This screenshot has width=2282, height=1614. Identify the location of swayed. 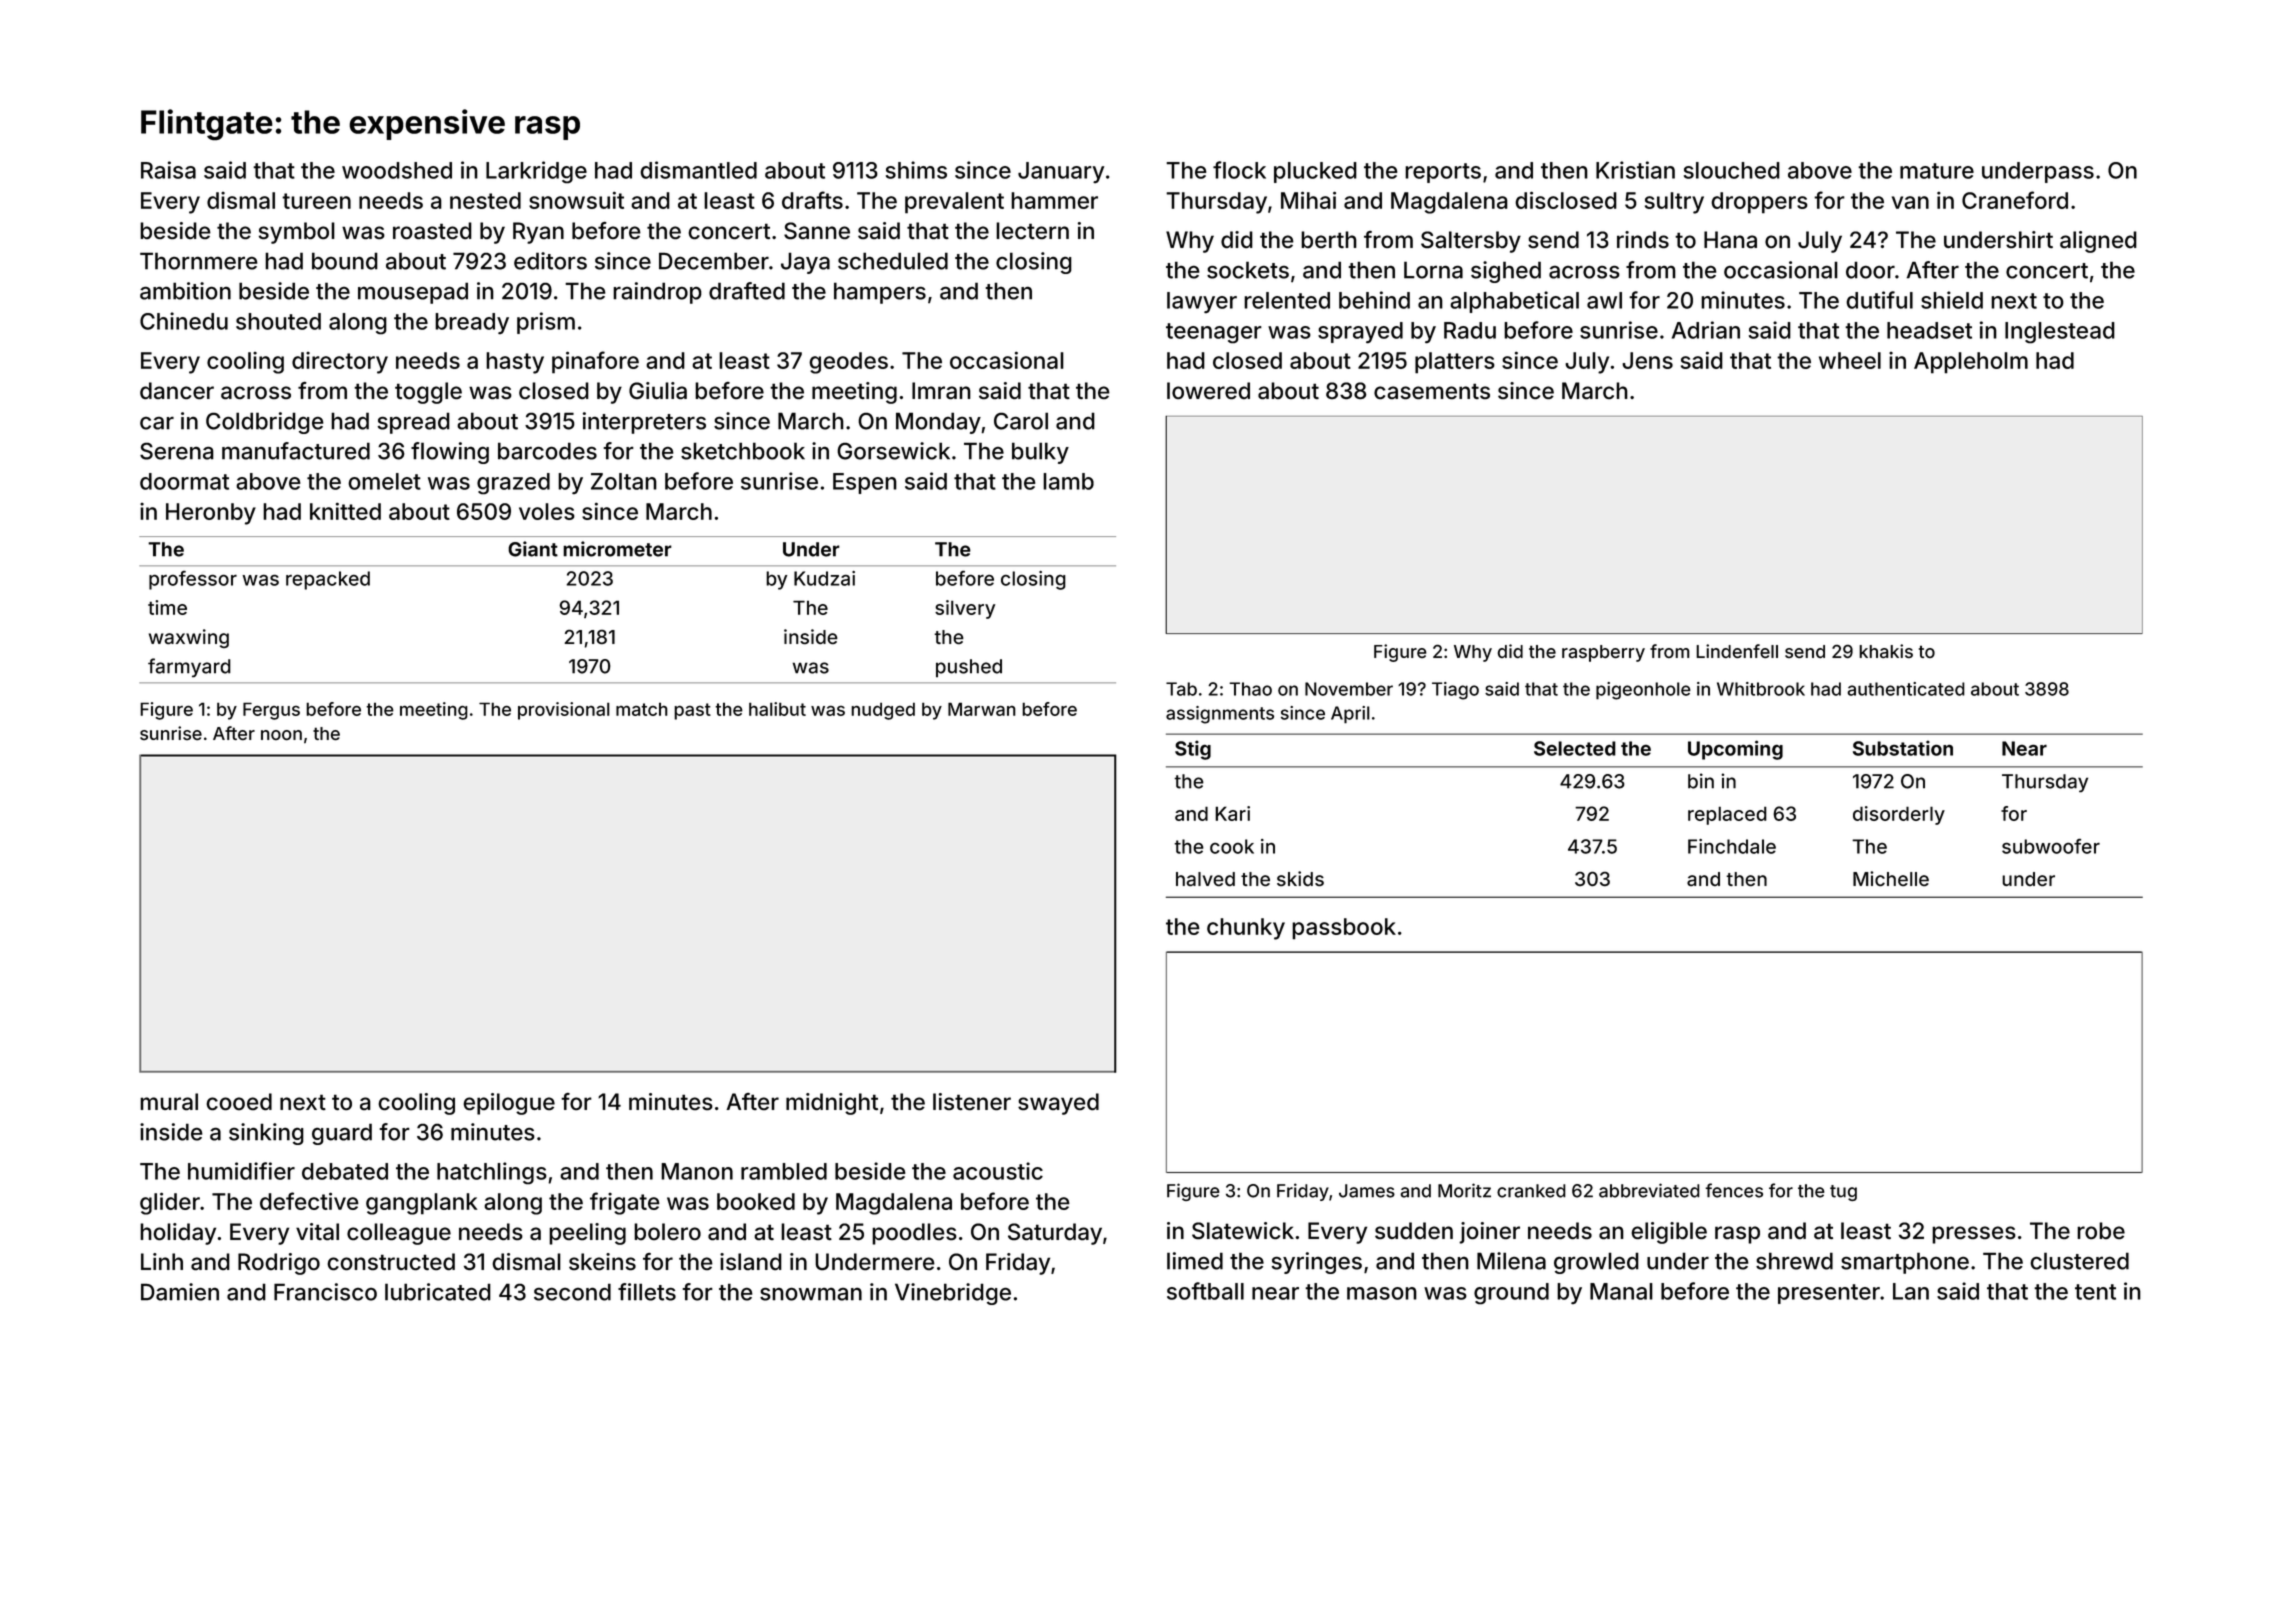
(1058, 1104).
